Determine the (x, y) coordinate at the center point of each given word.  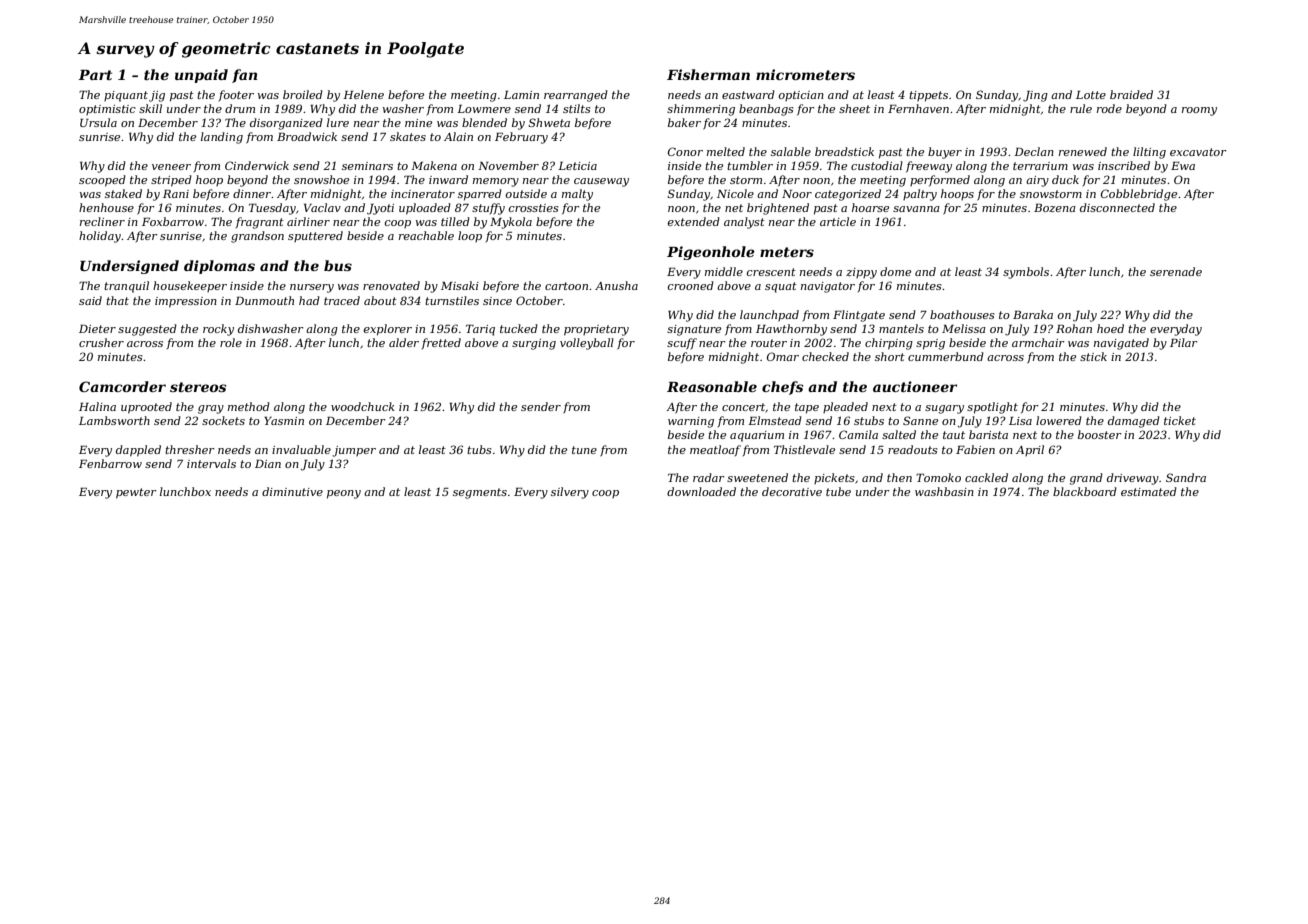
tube (838, 491)
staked (123, 193)
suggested (147, 330)
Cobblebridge (1139, 195)
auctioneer (915, 386)
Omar (783, 356)
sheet (854, 108)
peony (344, 494)
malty (577, 195)
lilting (1149, 153)
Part (95, 75)
